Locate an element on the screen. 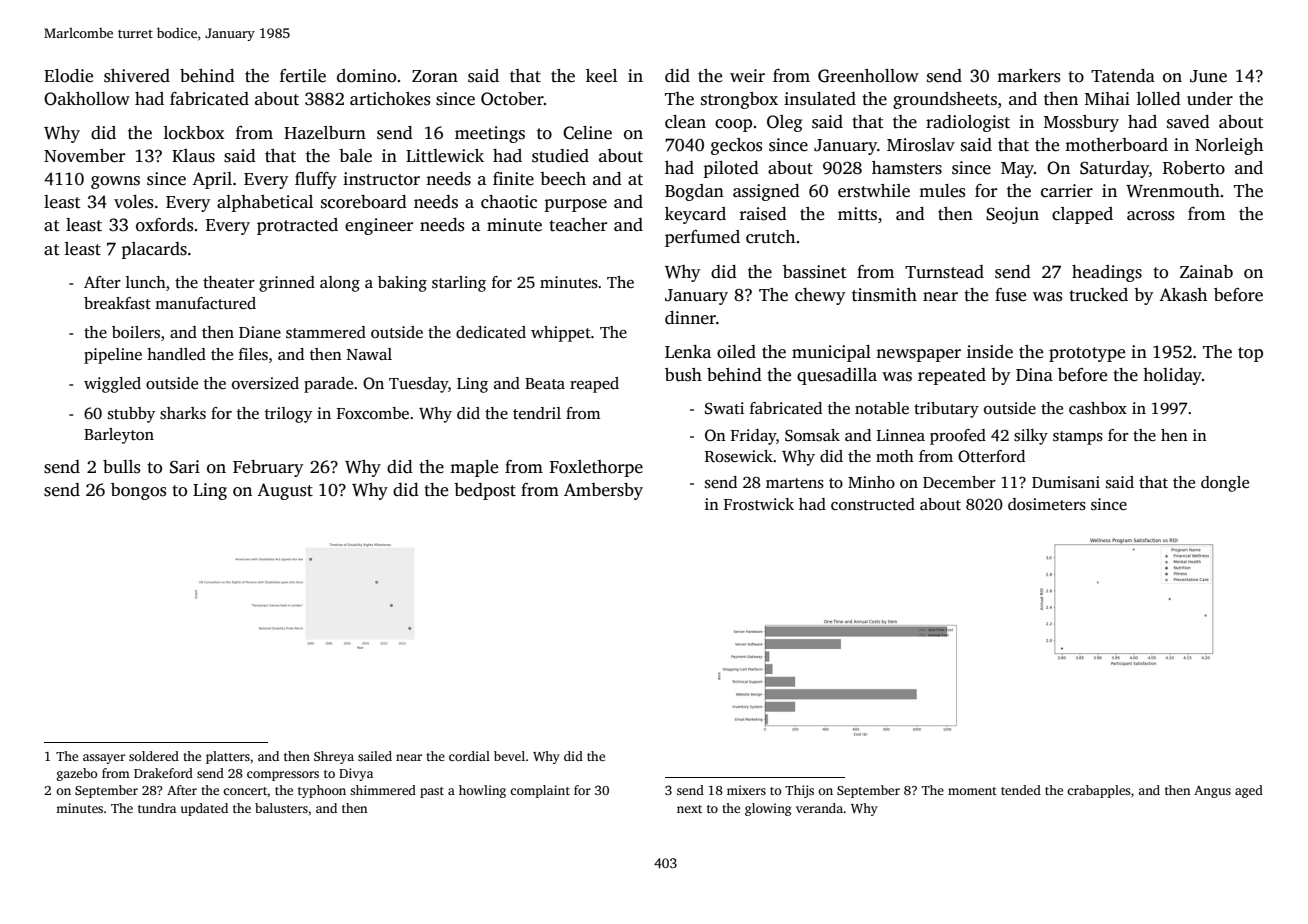  Thijs is located at coordinates (799, 791).
